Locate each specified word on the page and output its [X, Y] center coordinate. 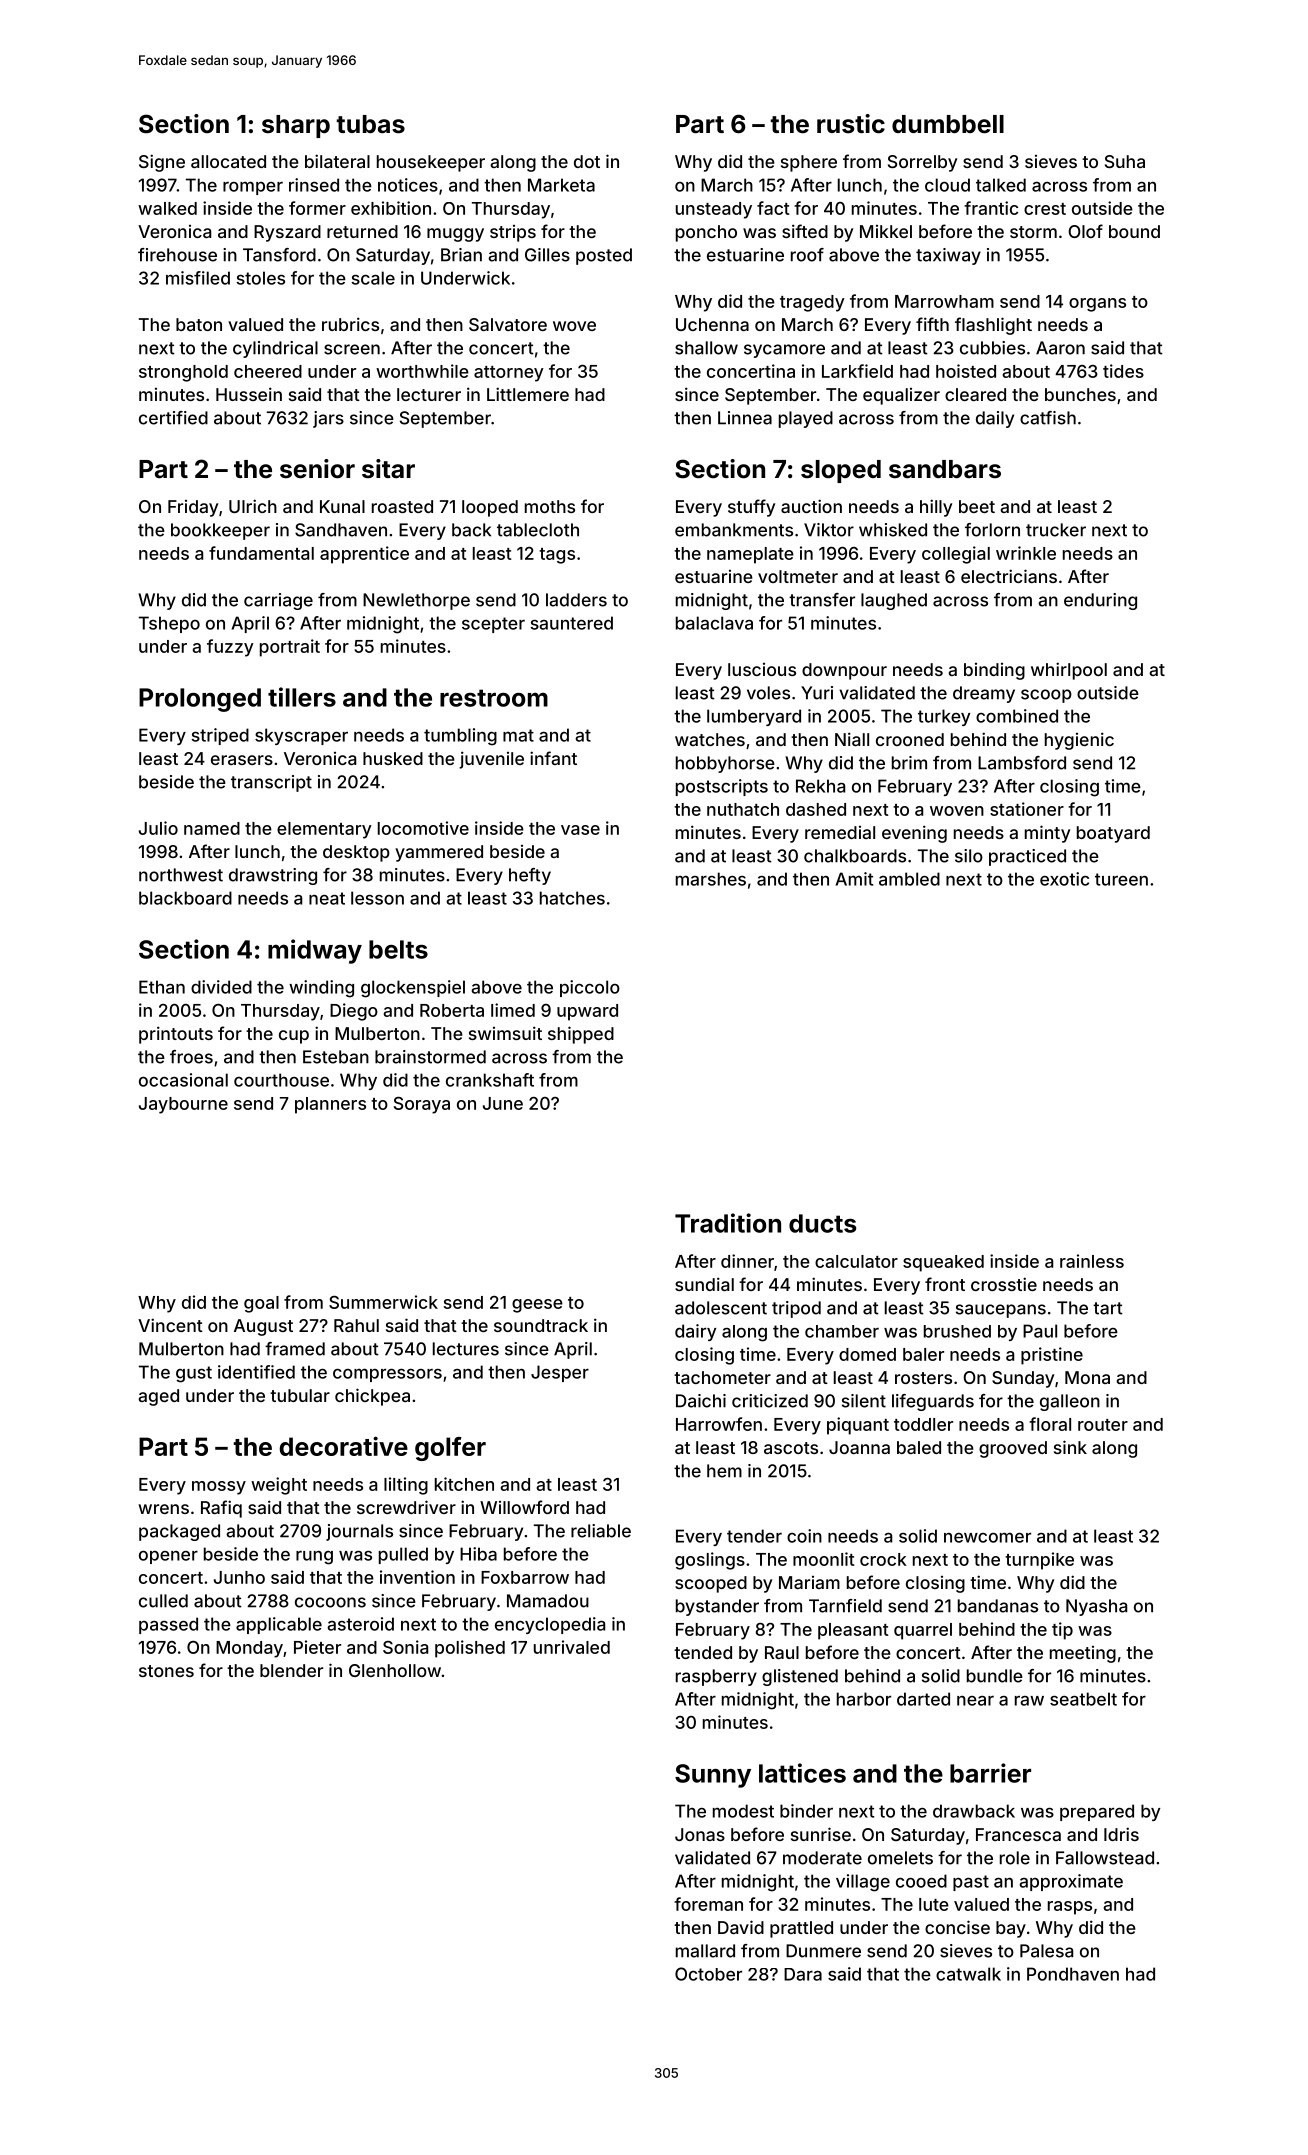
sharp [296, 126]
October [708, 1974]
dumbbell [948, 124]
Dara [803, 1974]
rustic [851, 124]
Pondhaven [1073, 1974]
